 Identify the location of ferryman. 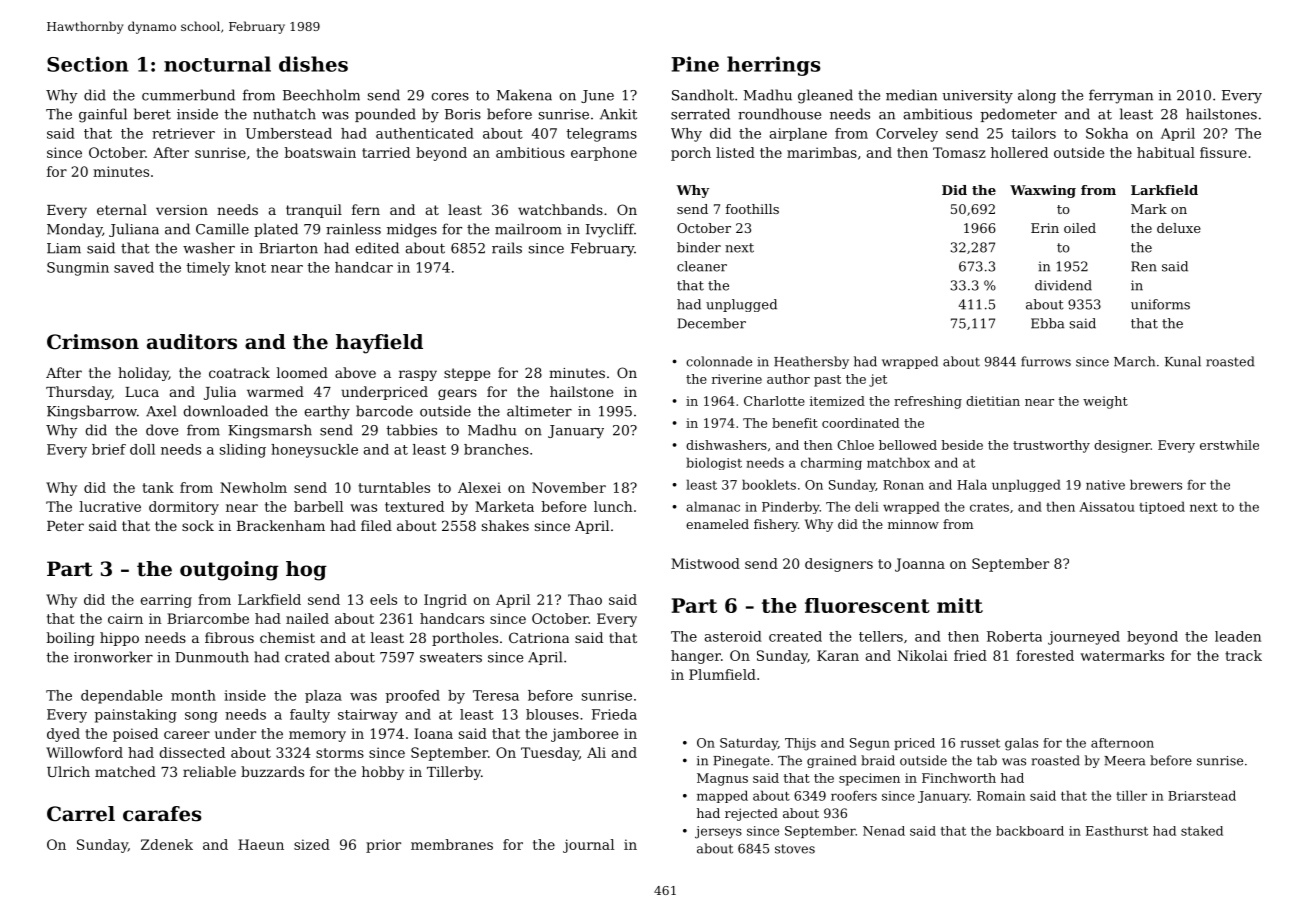
(1121, 96).
